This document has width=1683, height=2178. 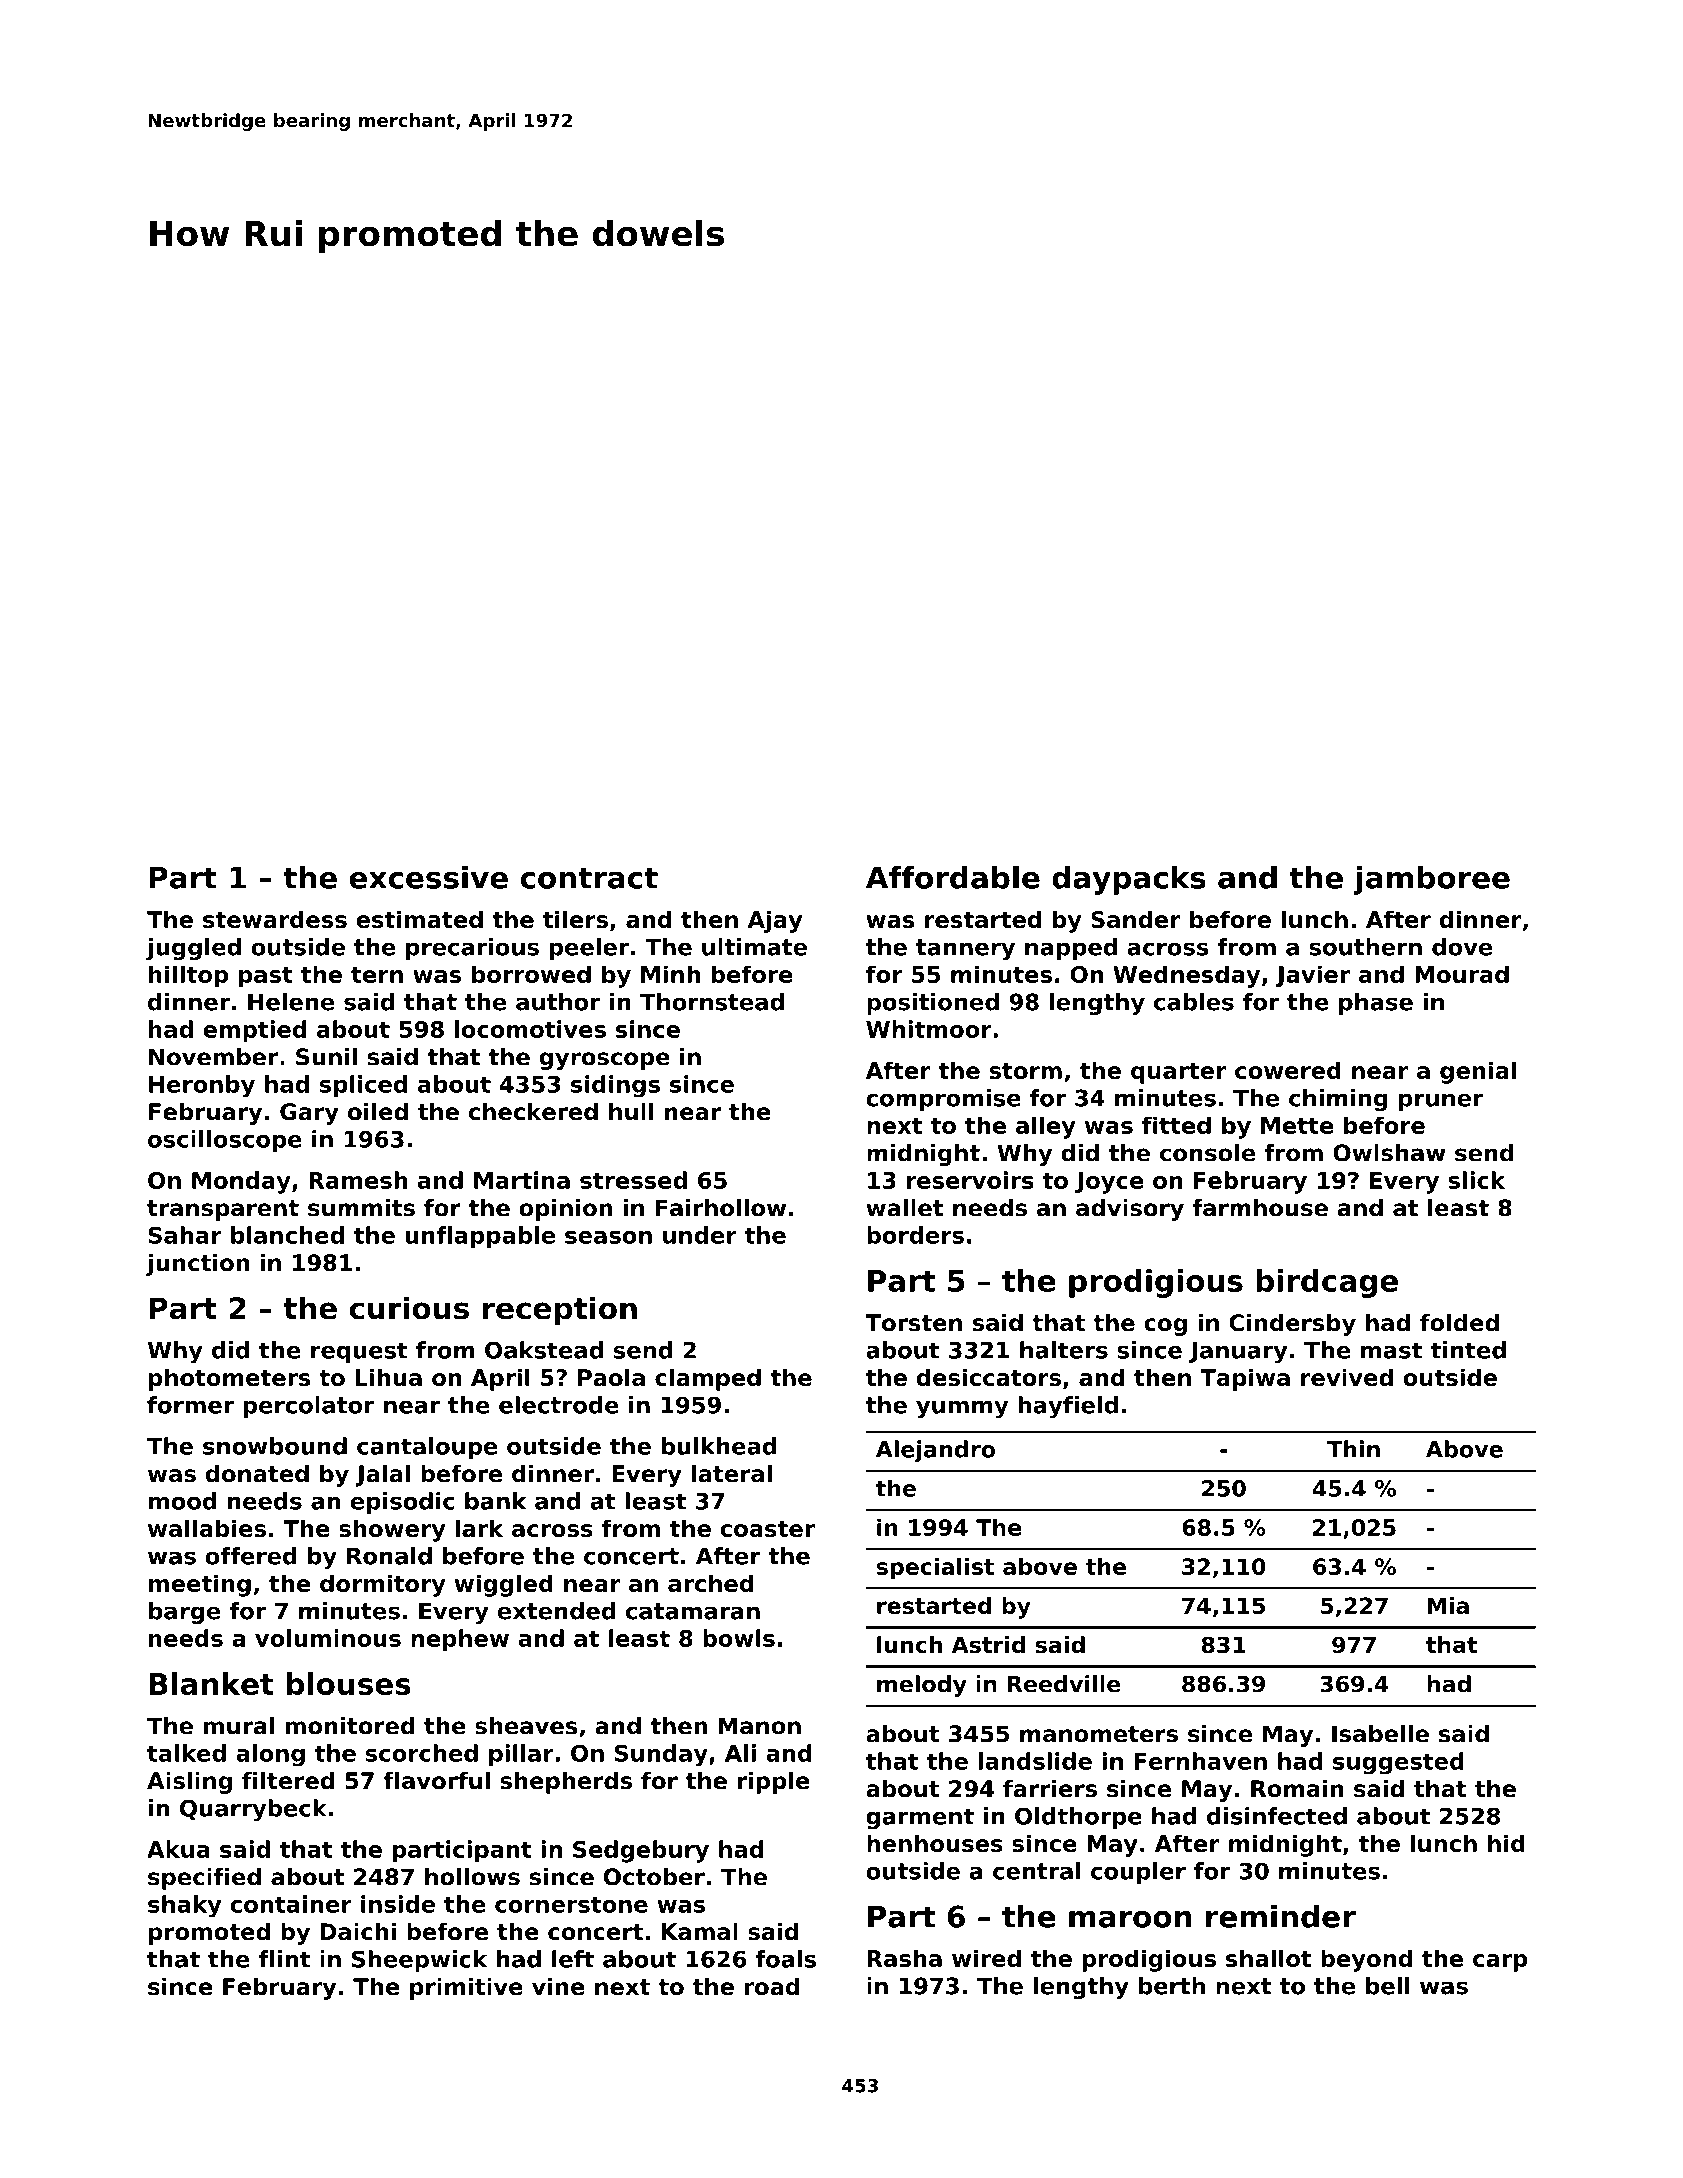 What do you see at coordinates (213, 1057) in the document?
I see `November` at bounding box center [213, 1057].
